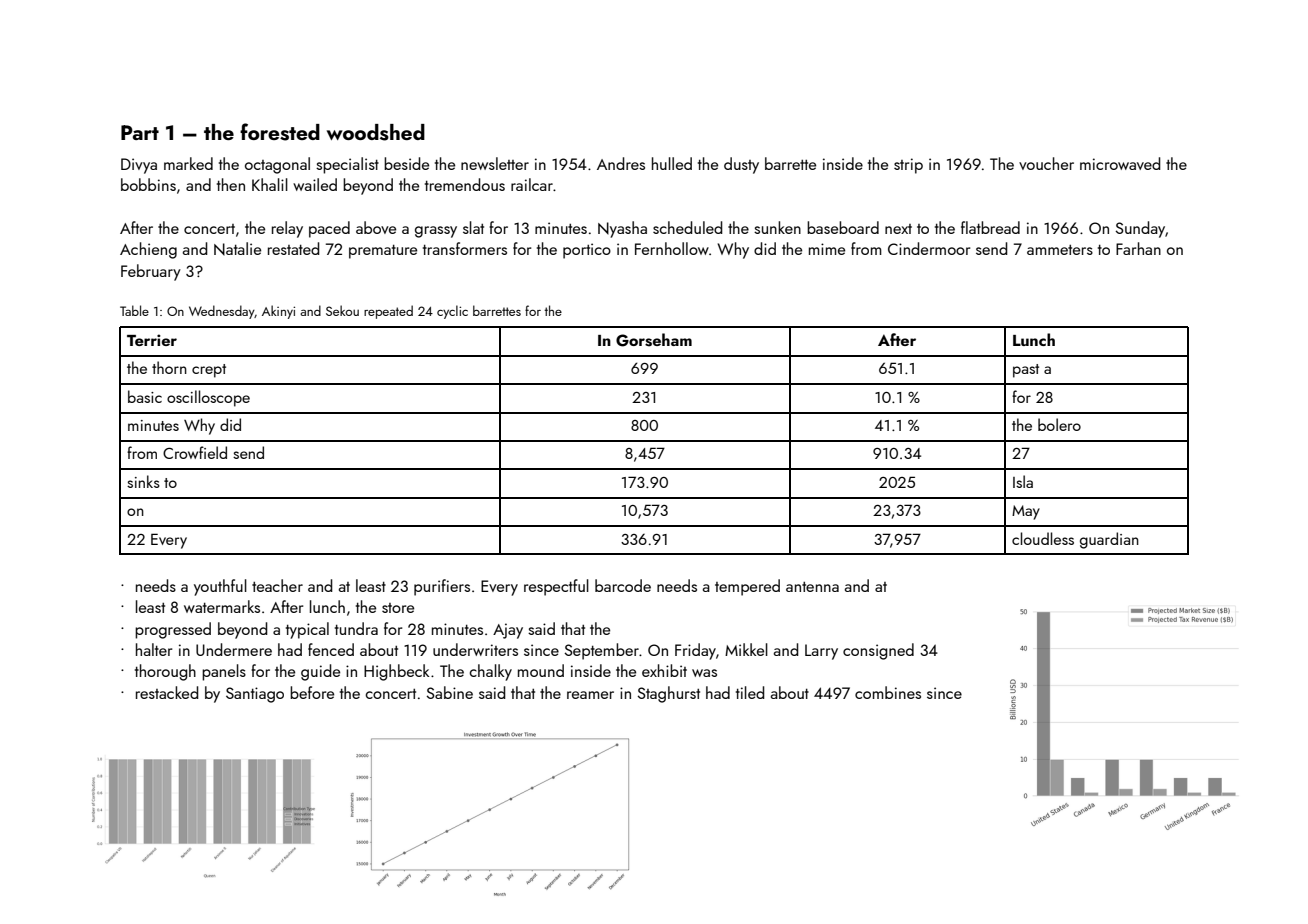  Describe the element at coordinates (1138, 248) in the image. I see `Farhan` at that location.
